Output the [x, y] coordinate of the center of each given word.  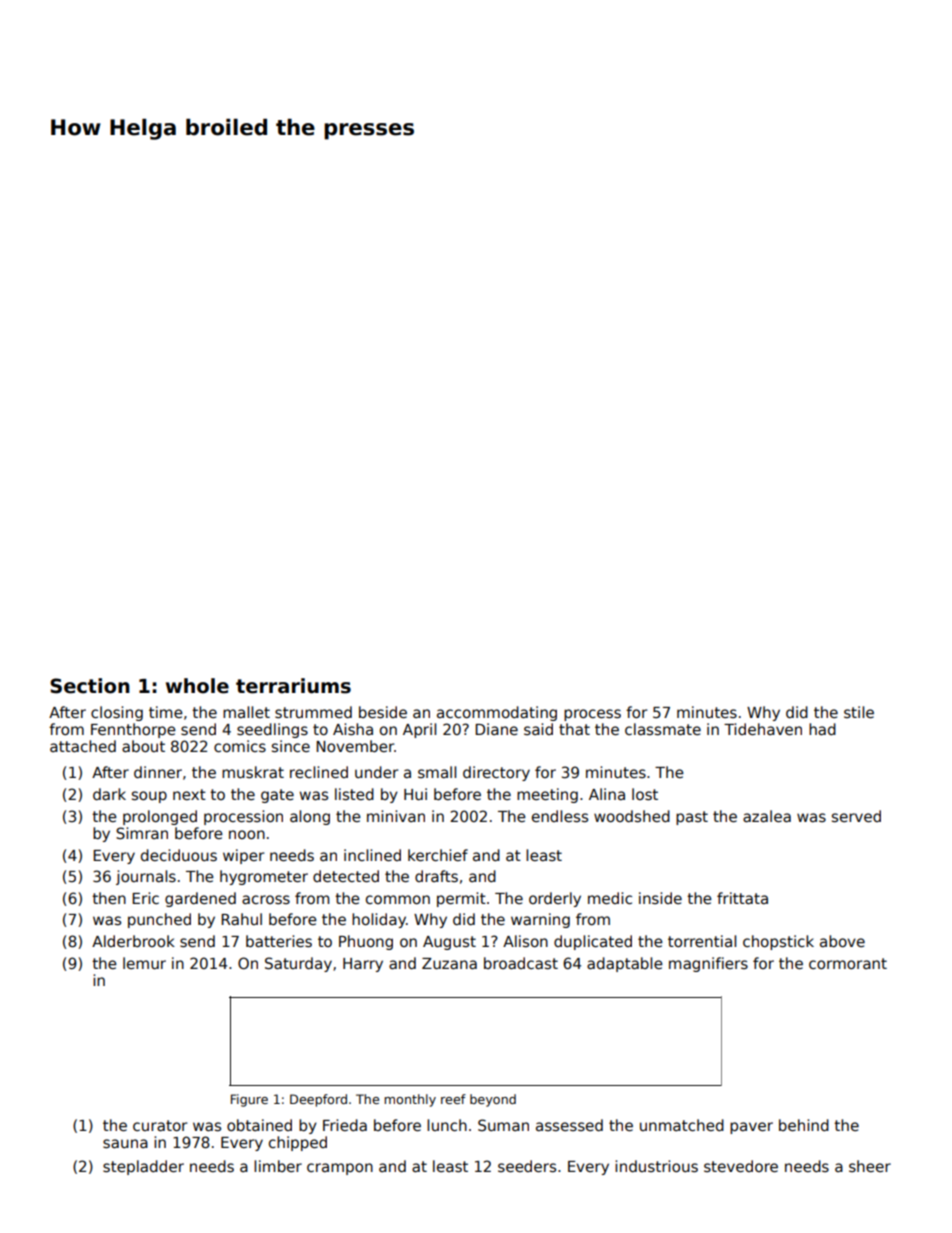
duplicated [593, 942]
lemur [144, 963]
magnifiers [708, 964]
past [692, 818]
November [355, 746]
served [856, 816]
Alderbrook [133, 941]
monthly [410, 1100]
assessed [569, 1125]
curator [160, 1125]
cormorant [848, 963]
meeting [547, 795]
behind [804, 1125]
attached [83, 746]
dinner [158, 772]
